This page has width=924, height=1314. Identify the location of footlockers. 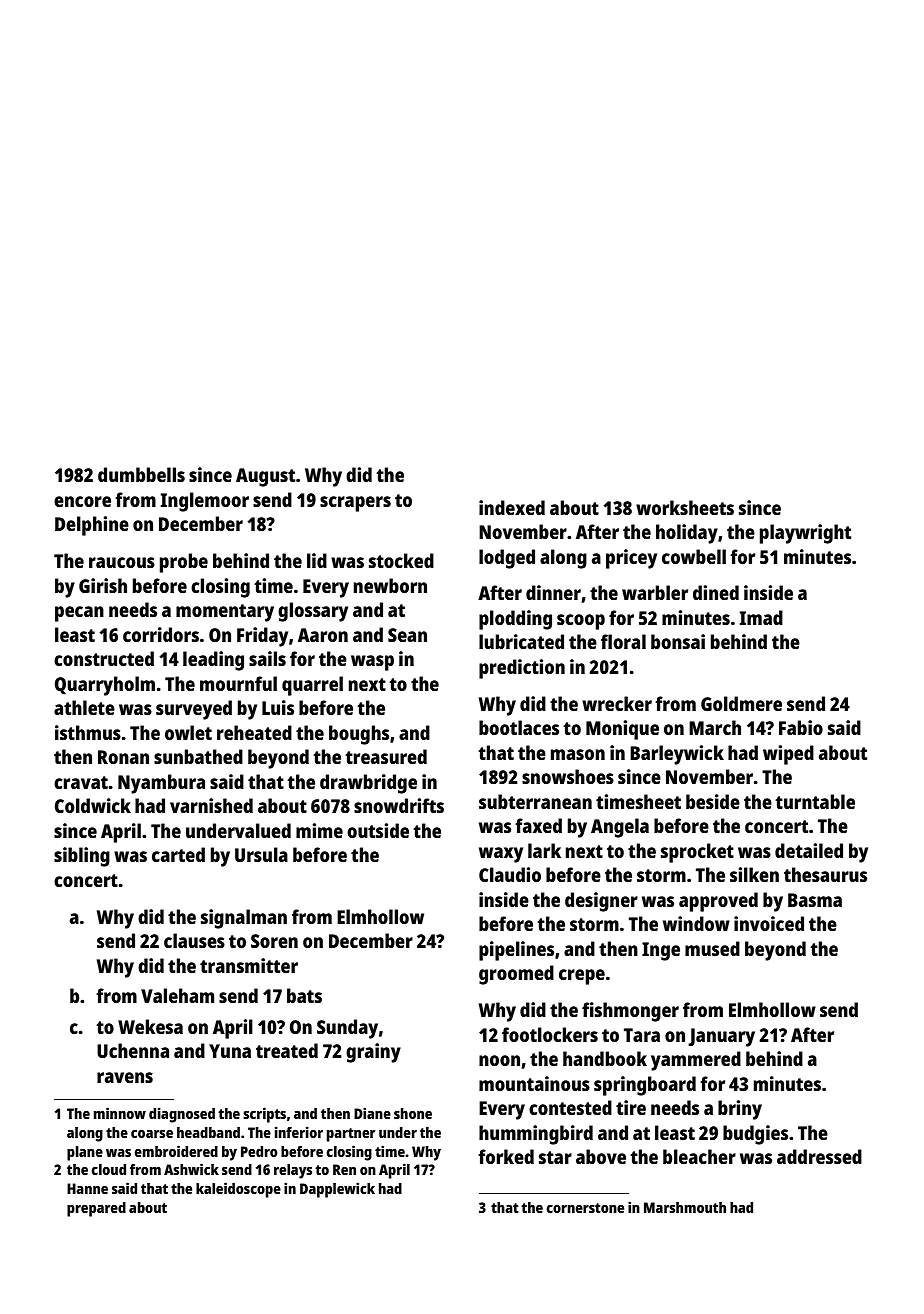
(550, 1034).
